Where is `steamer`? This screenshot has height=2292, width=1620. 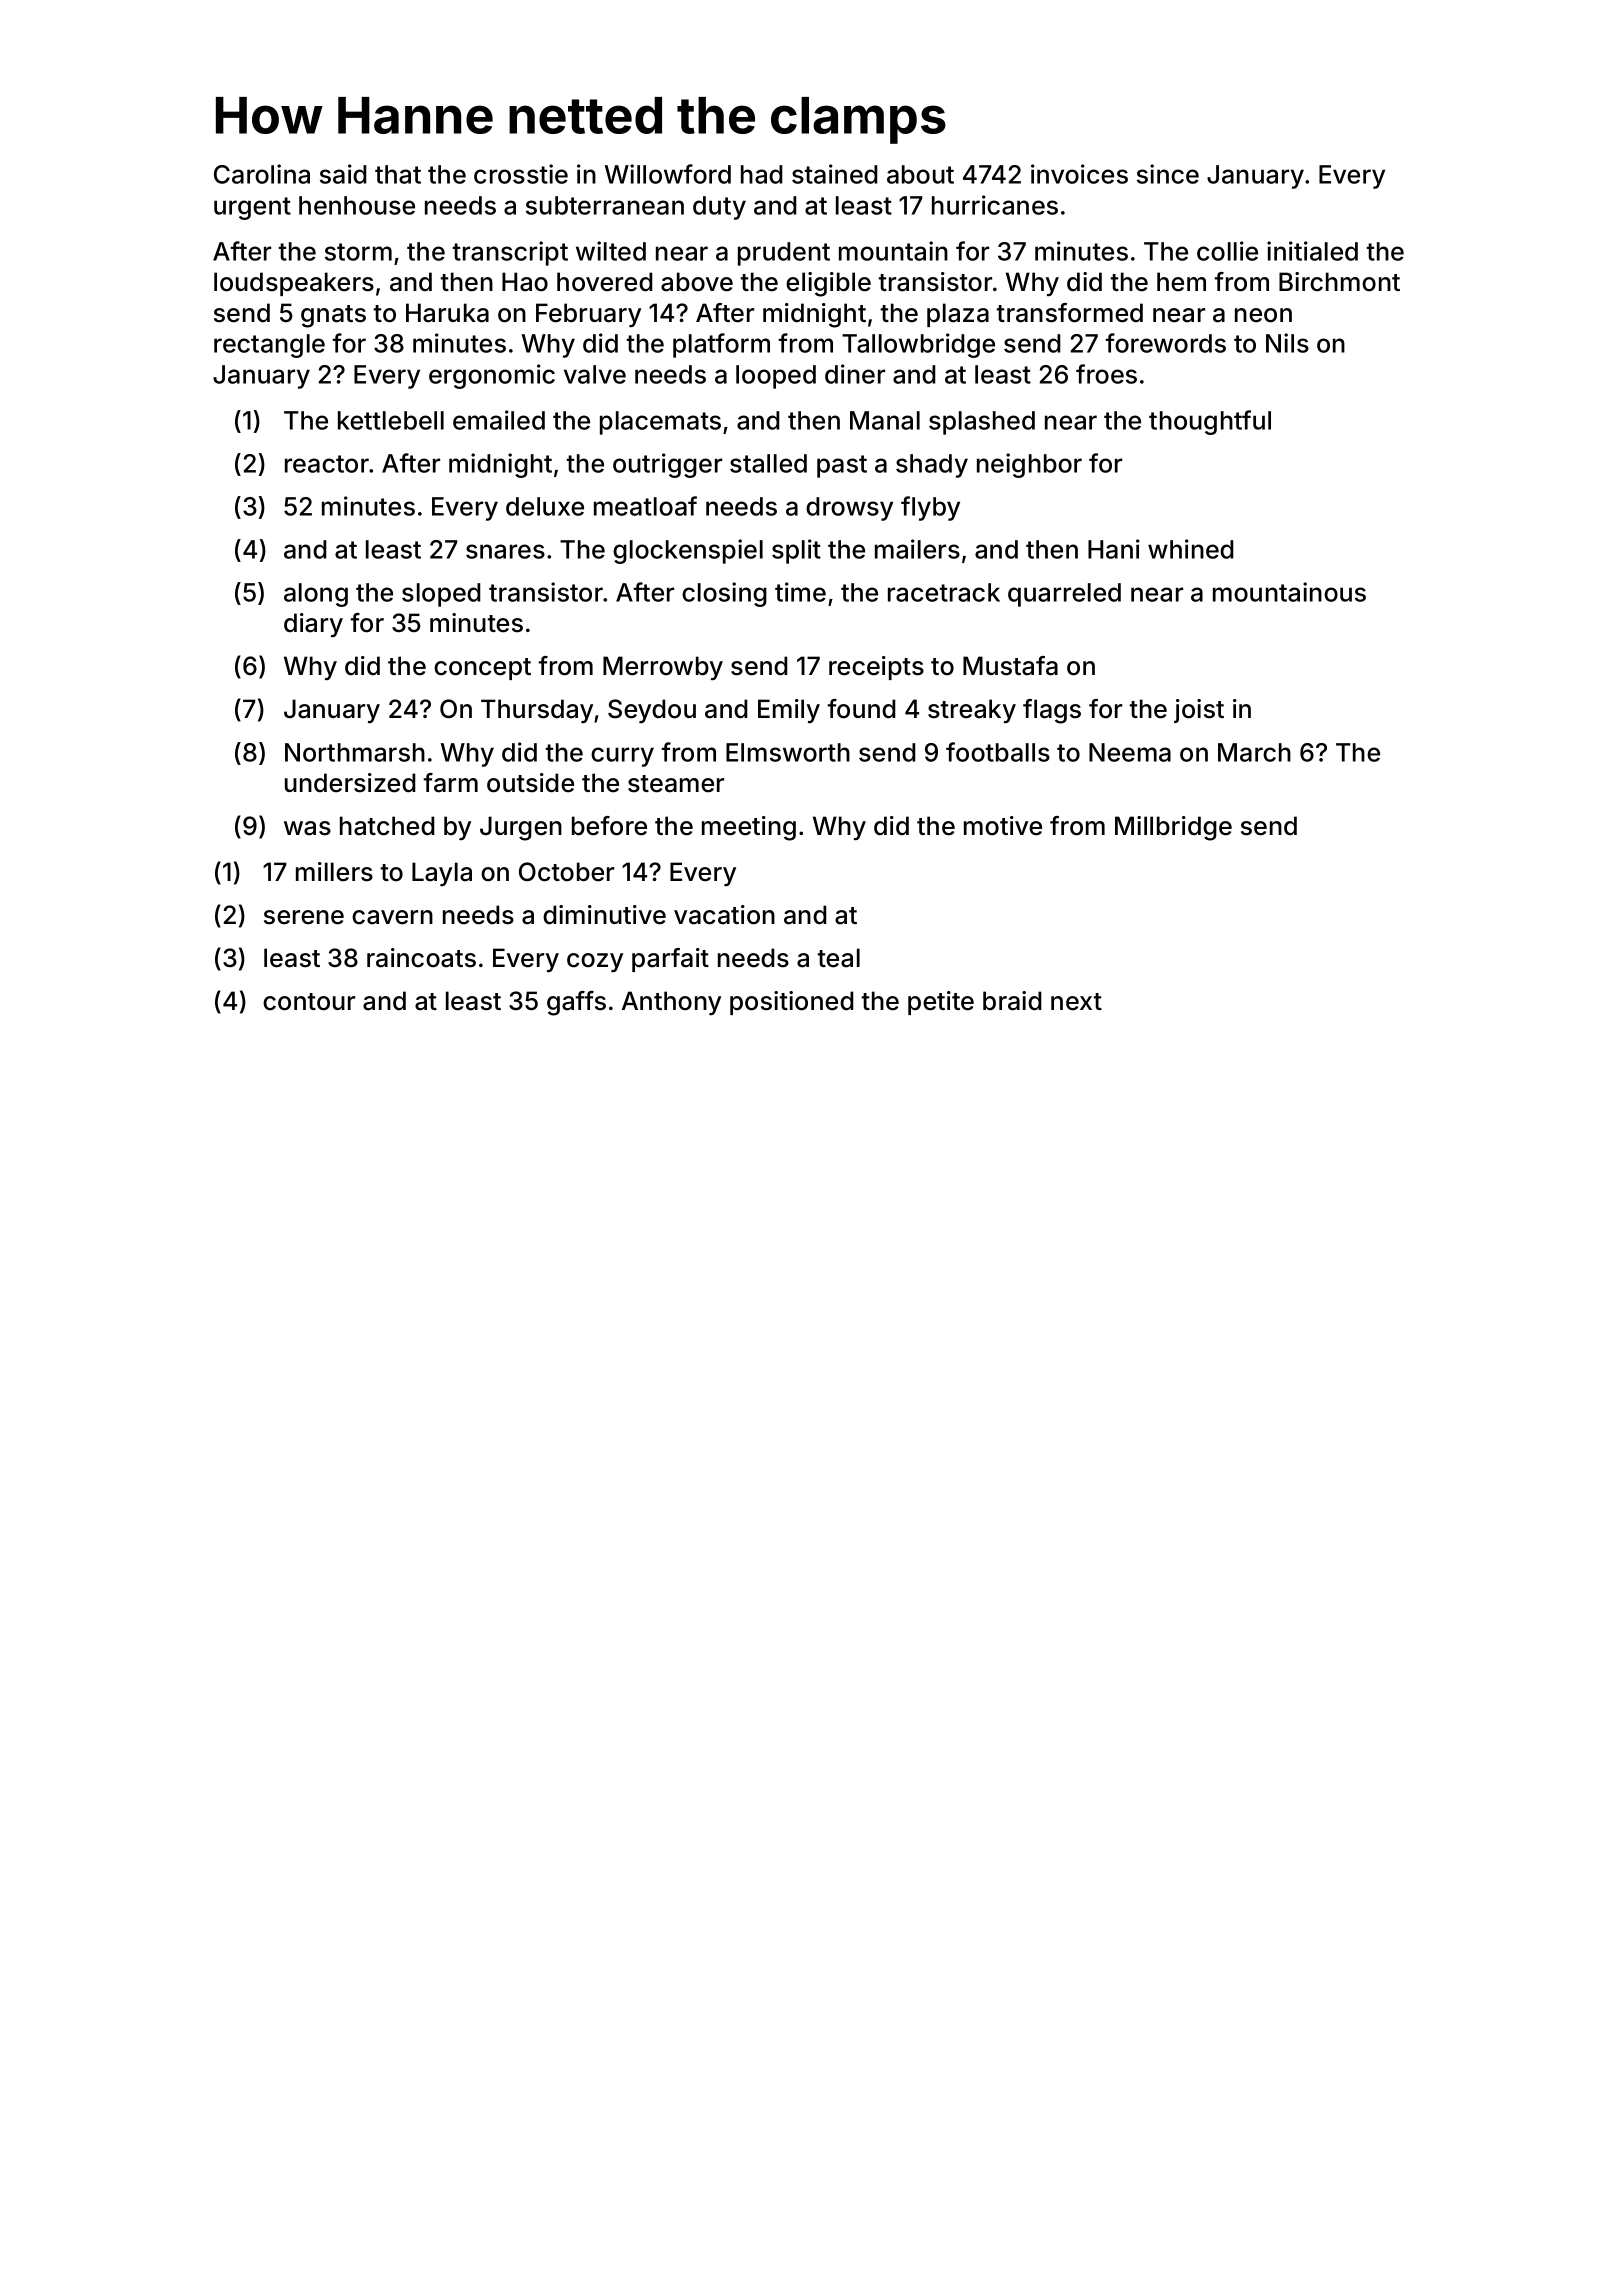 steamer is located at coordinates (676, 784).
